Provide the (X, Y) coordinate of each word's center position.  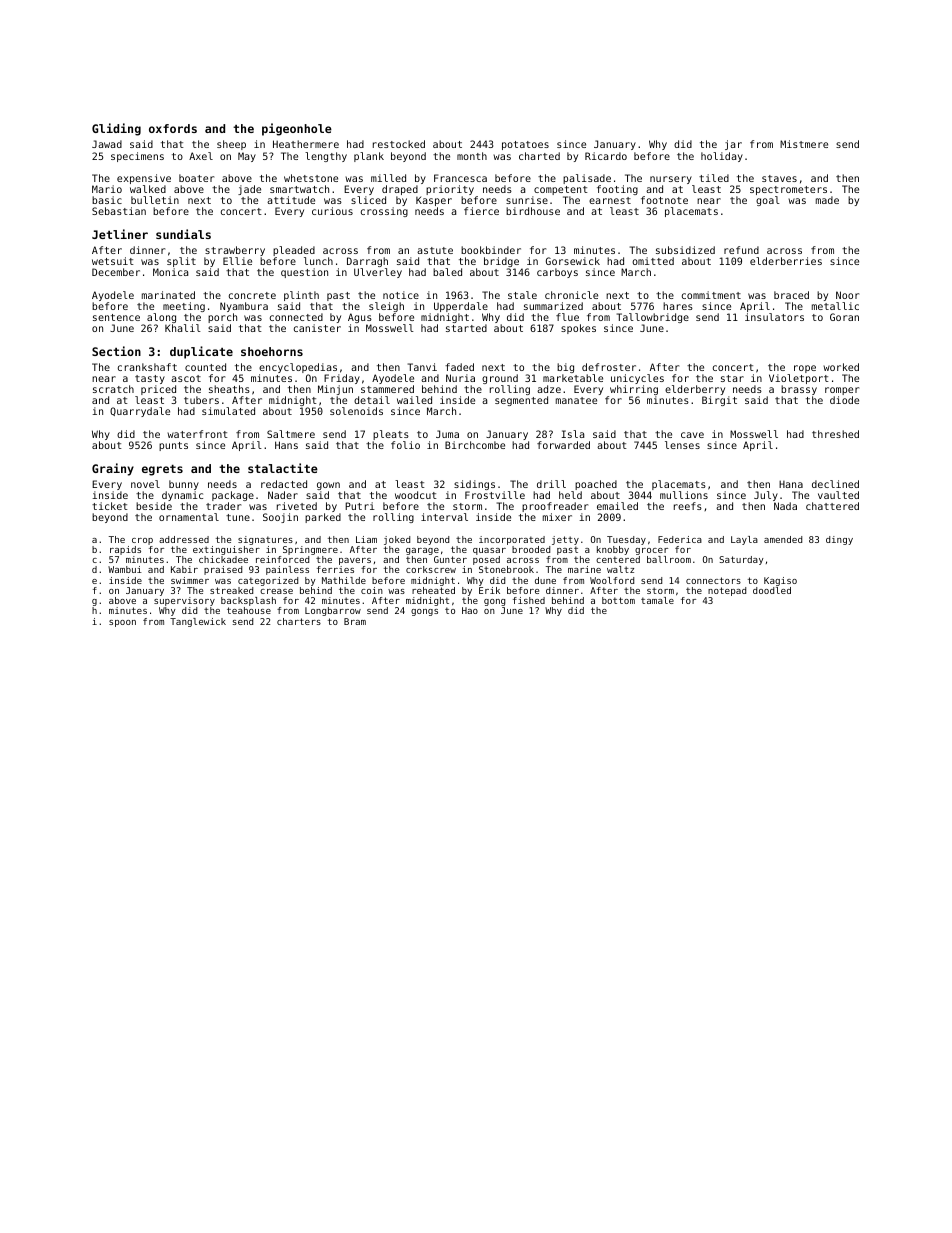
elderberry (695, 390)
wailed (414, 400)
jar (733, 145)
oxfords (173, 128)
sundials (183, 234)
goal (768, 201)
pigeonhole (297, 129)
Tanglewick (198, 622)
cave (692, 435)
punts (173, 446)
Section (116, 351)
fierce (481, 211)
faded (459, 367)
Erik (489, 590)
